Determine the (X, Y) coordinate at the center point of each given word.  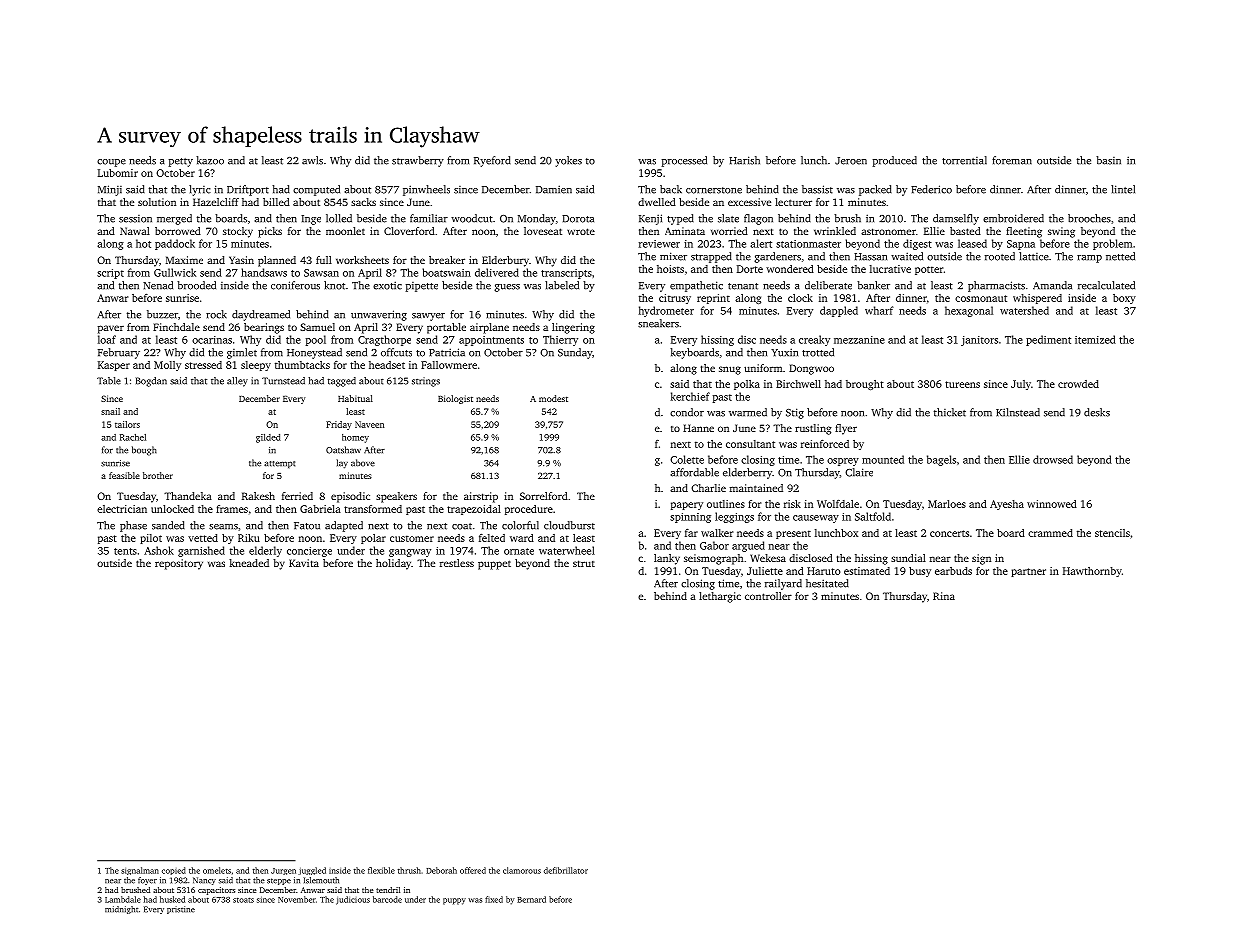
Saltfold (873, 516)
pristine (181, 910)
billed (276, 202)
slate (728, 218)
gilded (268, 438)
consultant (750, 444)
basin (1108, 160)
